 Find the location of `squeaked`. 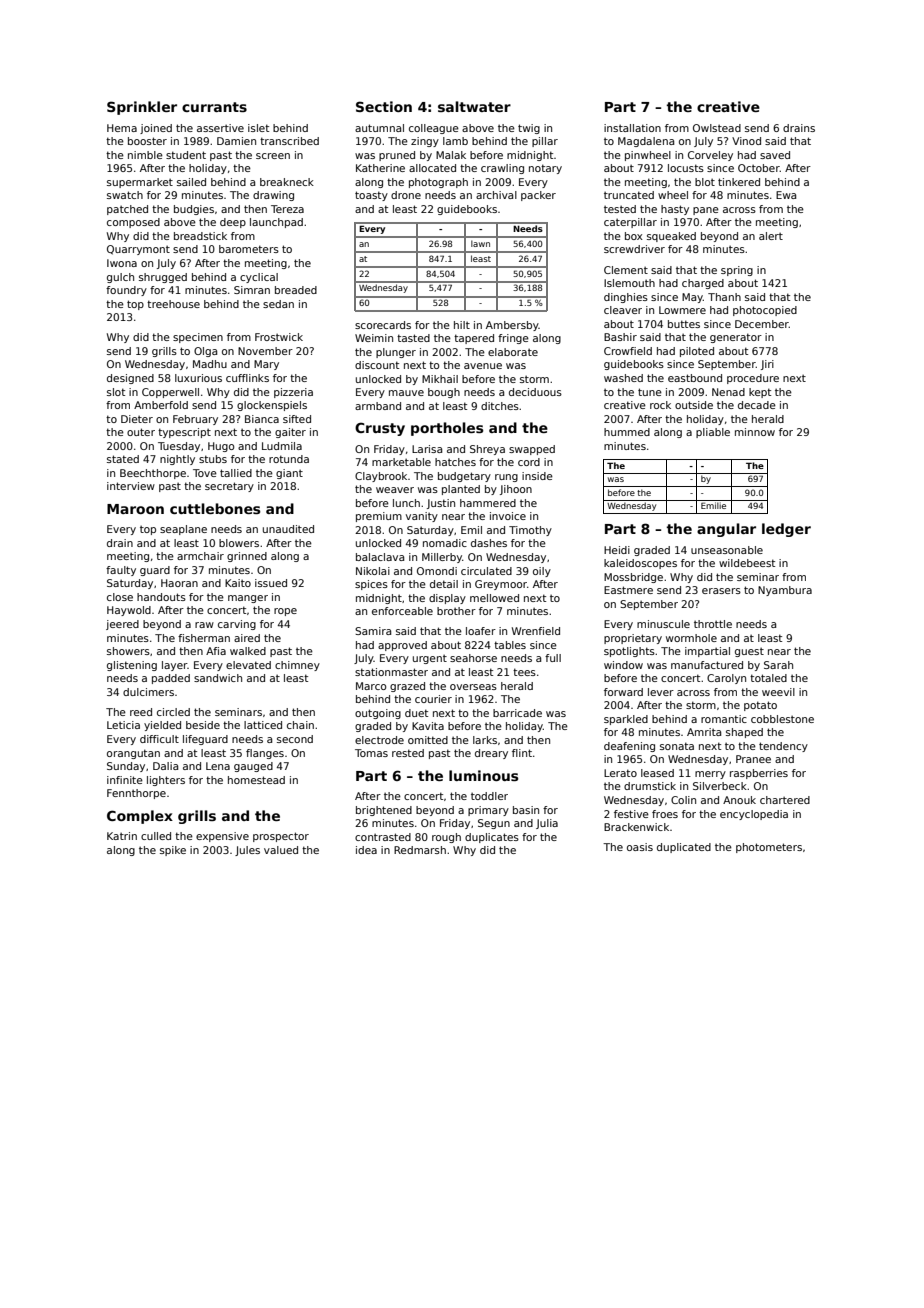

squeaked is located at coordinates (671, 237).
